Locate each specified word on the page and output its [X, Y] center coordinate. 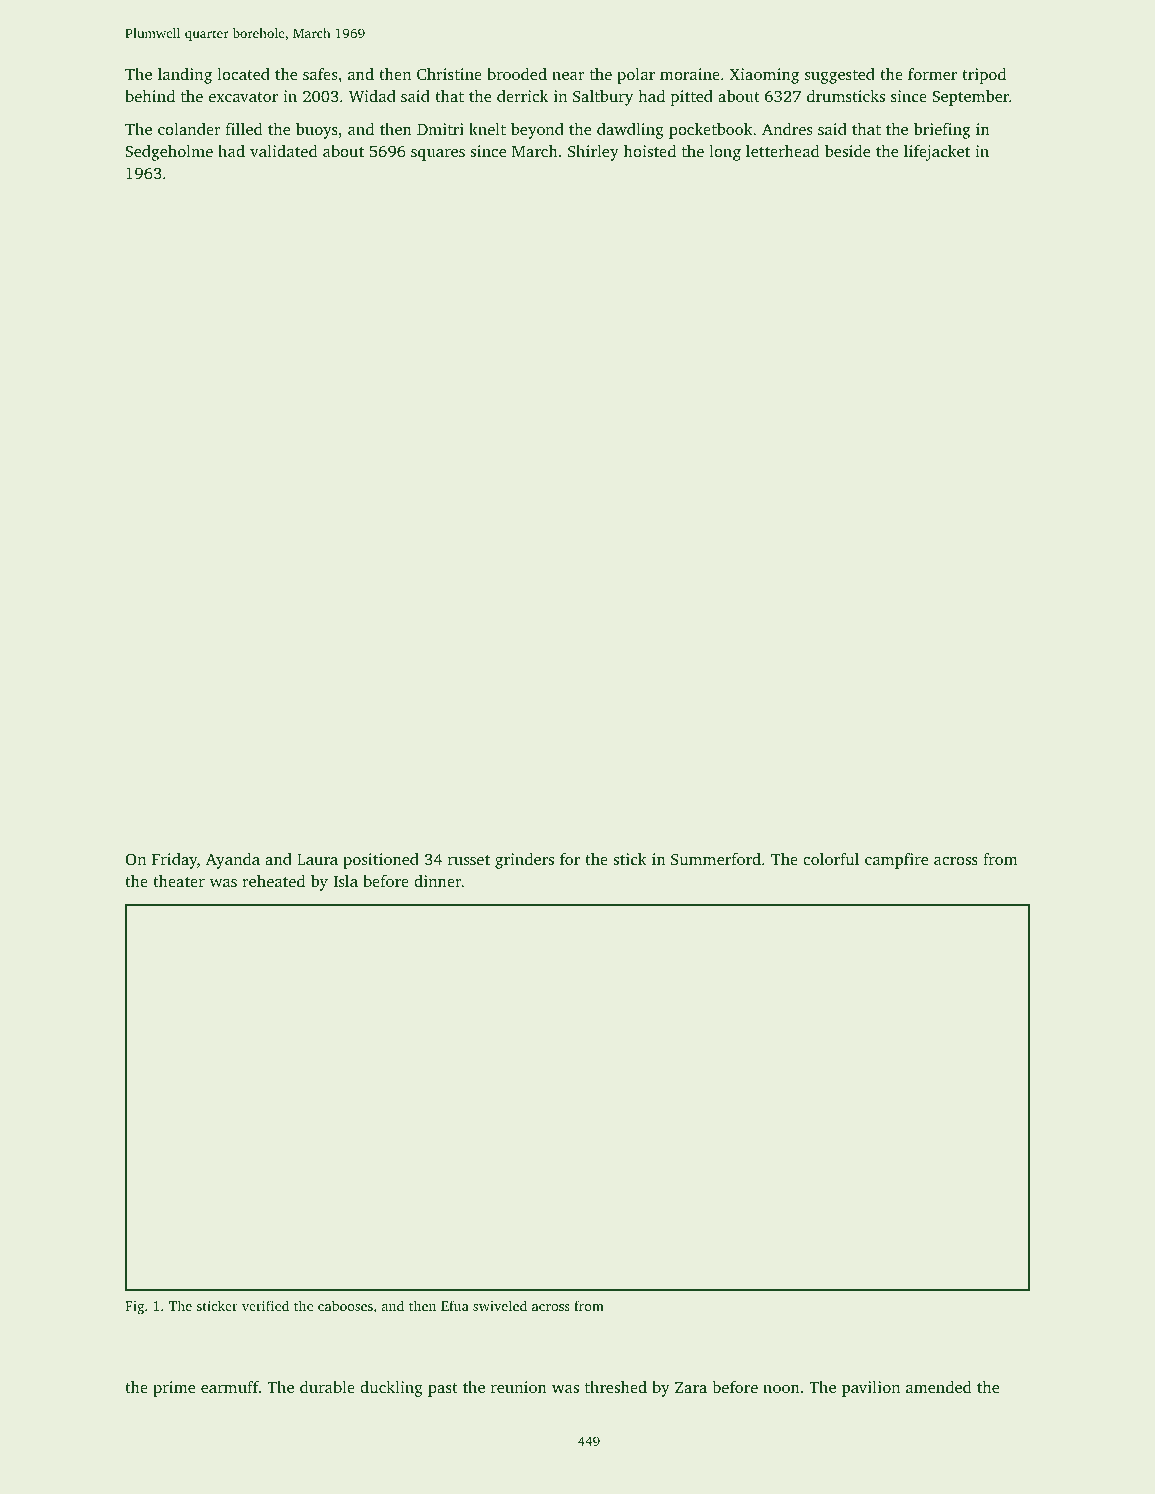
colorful [831, 859]
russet [469, 860]
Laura [317, 859]
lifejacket [937, 153]
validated [284, 151]
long [725, 153]
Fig [134, 1307]
